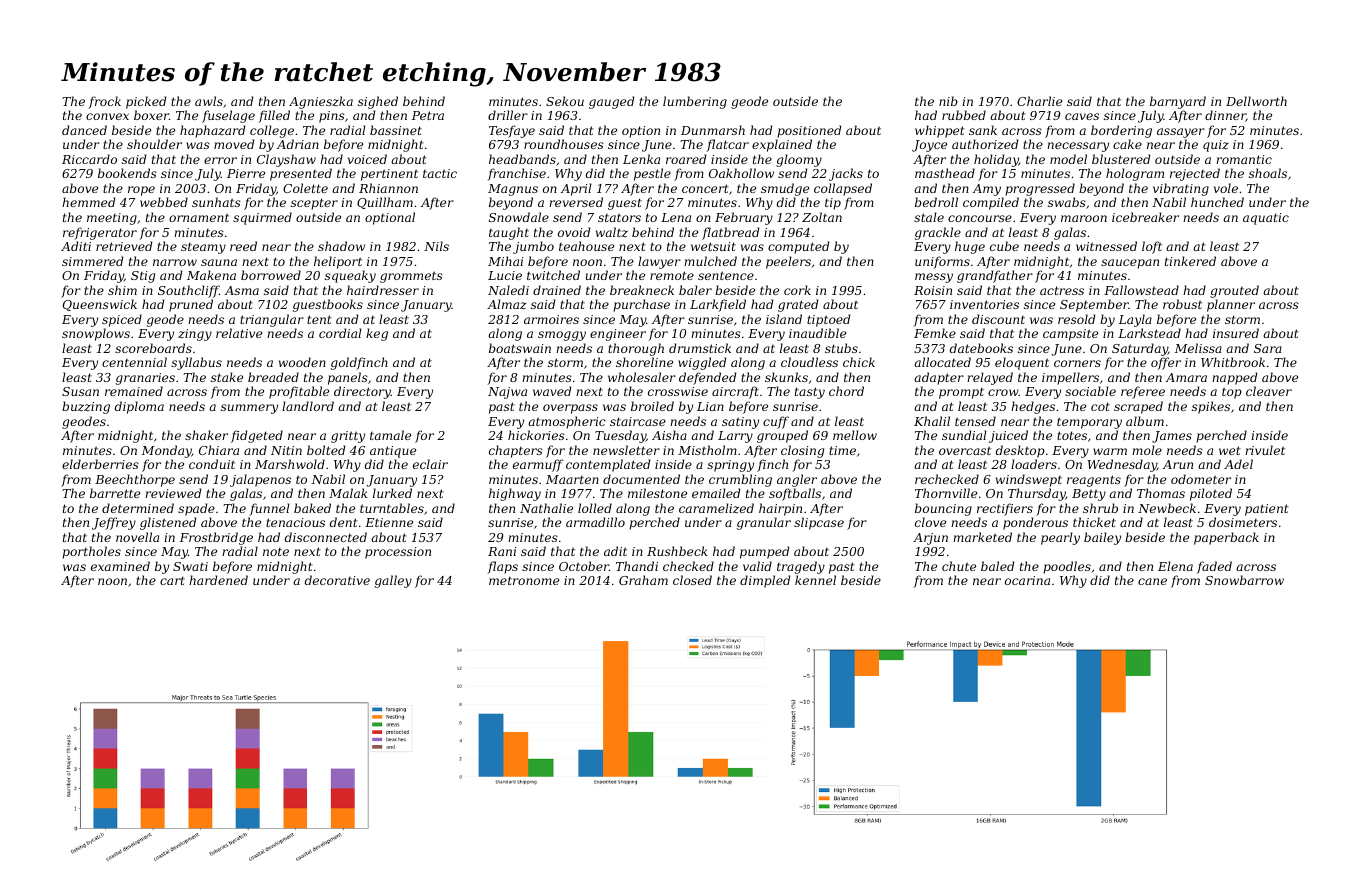  What do you see at coordinates (538, 465) in the image?
I see `earmuff` at bounding box center [538, 465].
